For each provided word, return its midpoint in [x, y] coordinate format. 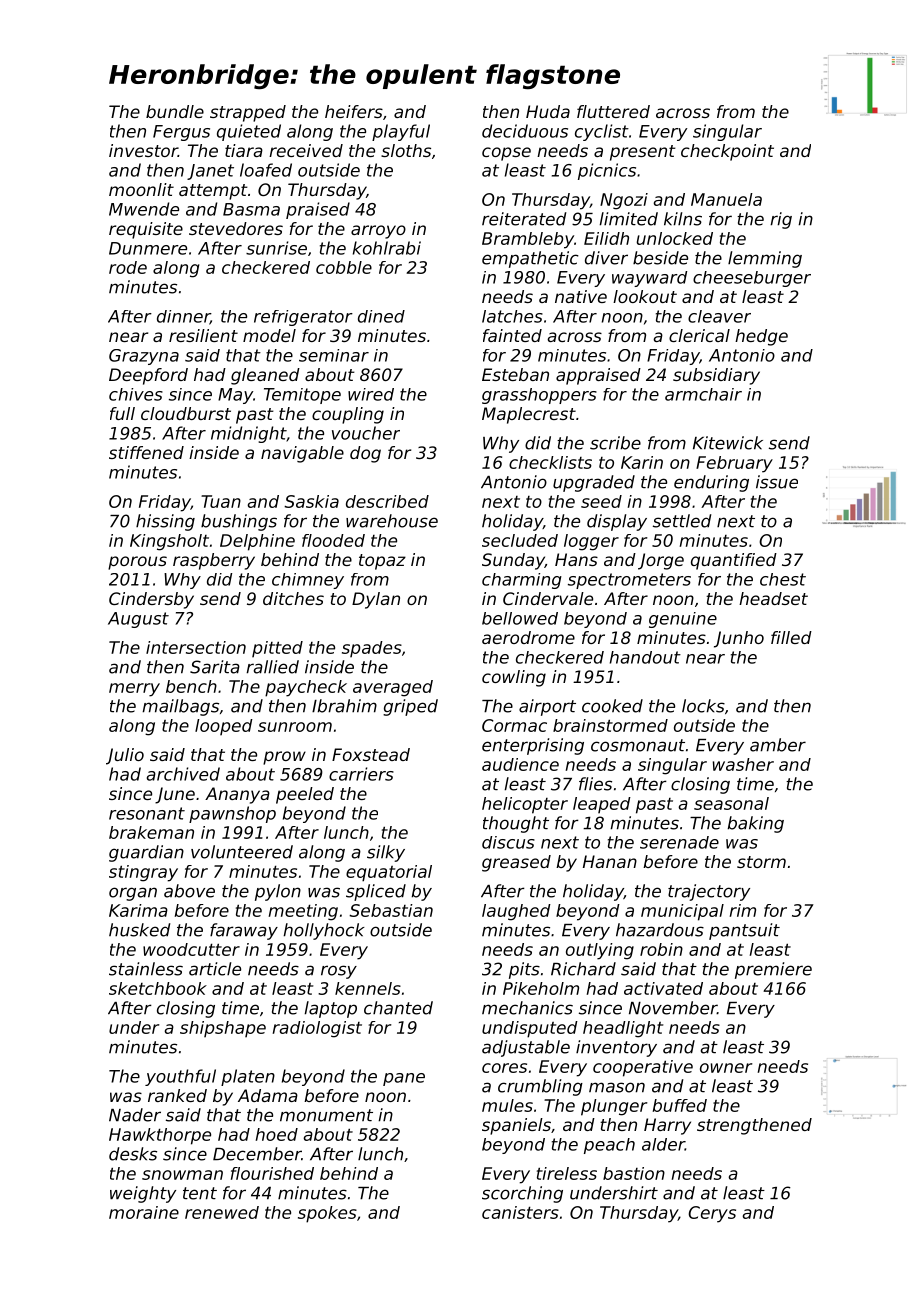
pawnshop [232, 814]
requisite [146, 230]
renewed [222, 1212]
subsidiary [716, 376]
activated [663, 988]
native [581, 296]
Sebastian [391, 910]
